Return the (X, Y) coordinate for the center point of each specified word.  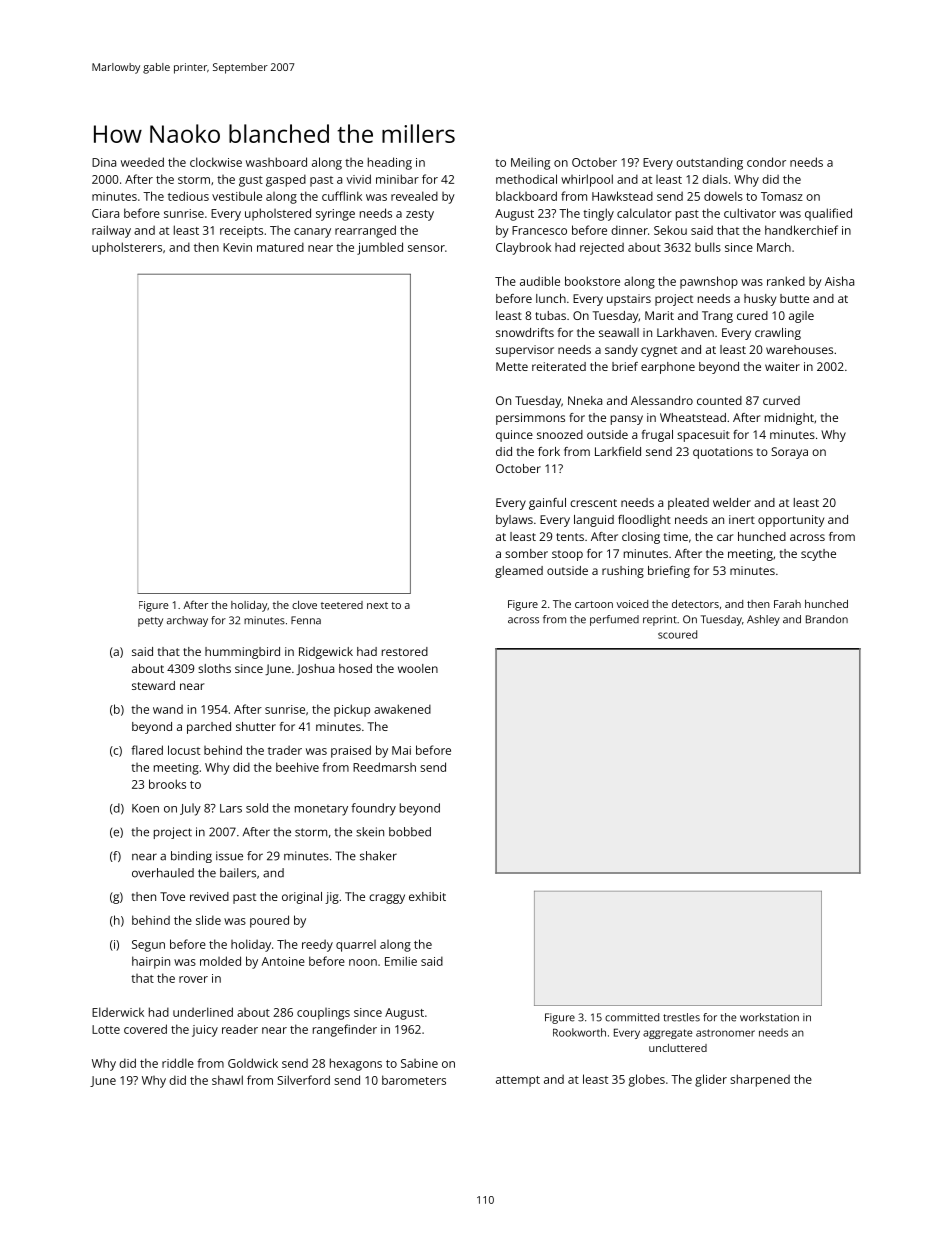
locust (184, 750)
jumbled (380, 248)
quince (514, 436)
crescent (593, 503)
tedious (188, 196)
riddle (178, 1063)
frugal (657, 436)
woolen (418, 668)
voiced (632, 604)
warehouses (799, 349)
